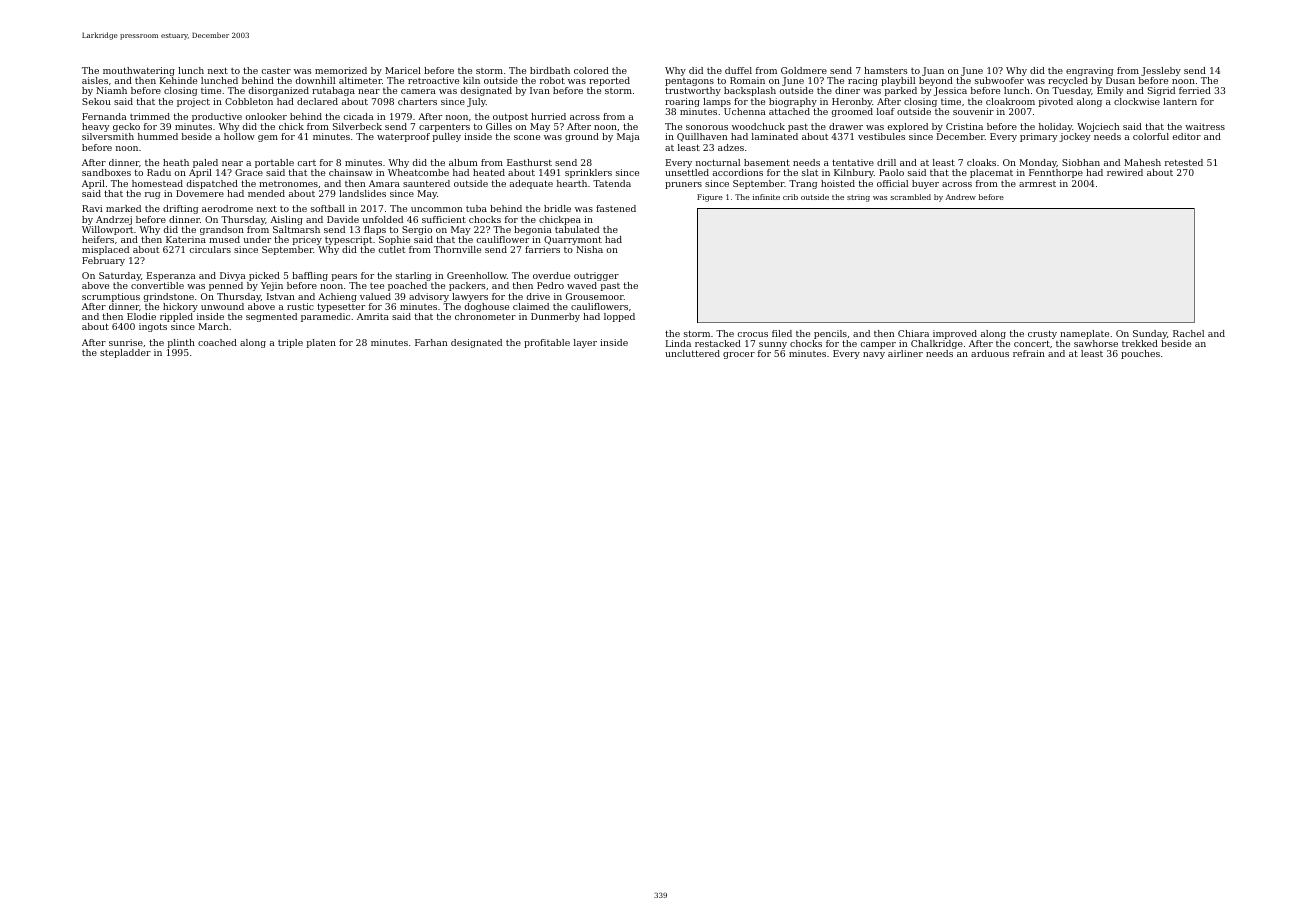  I want to click on Andrzej, so click(114, 220).
